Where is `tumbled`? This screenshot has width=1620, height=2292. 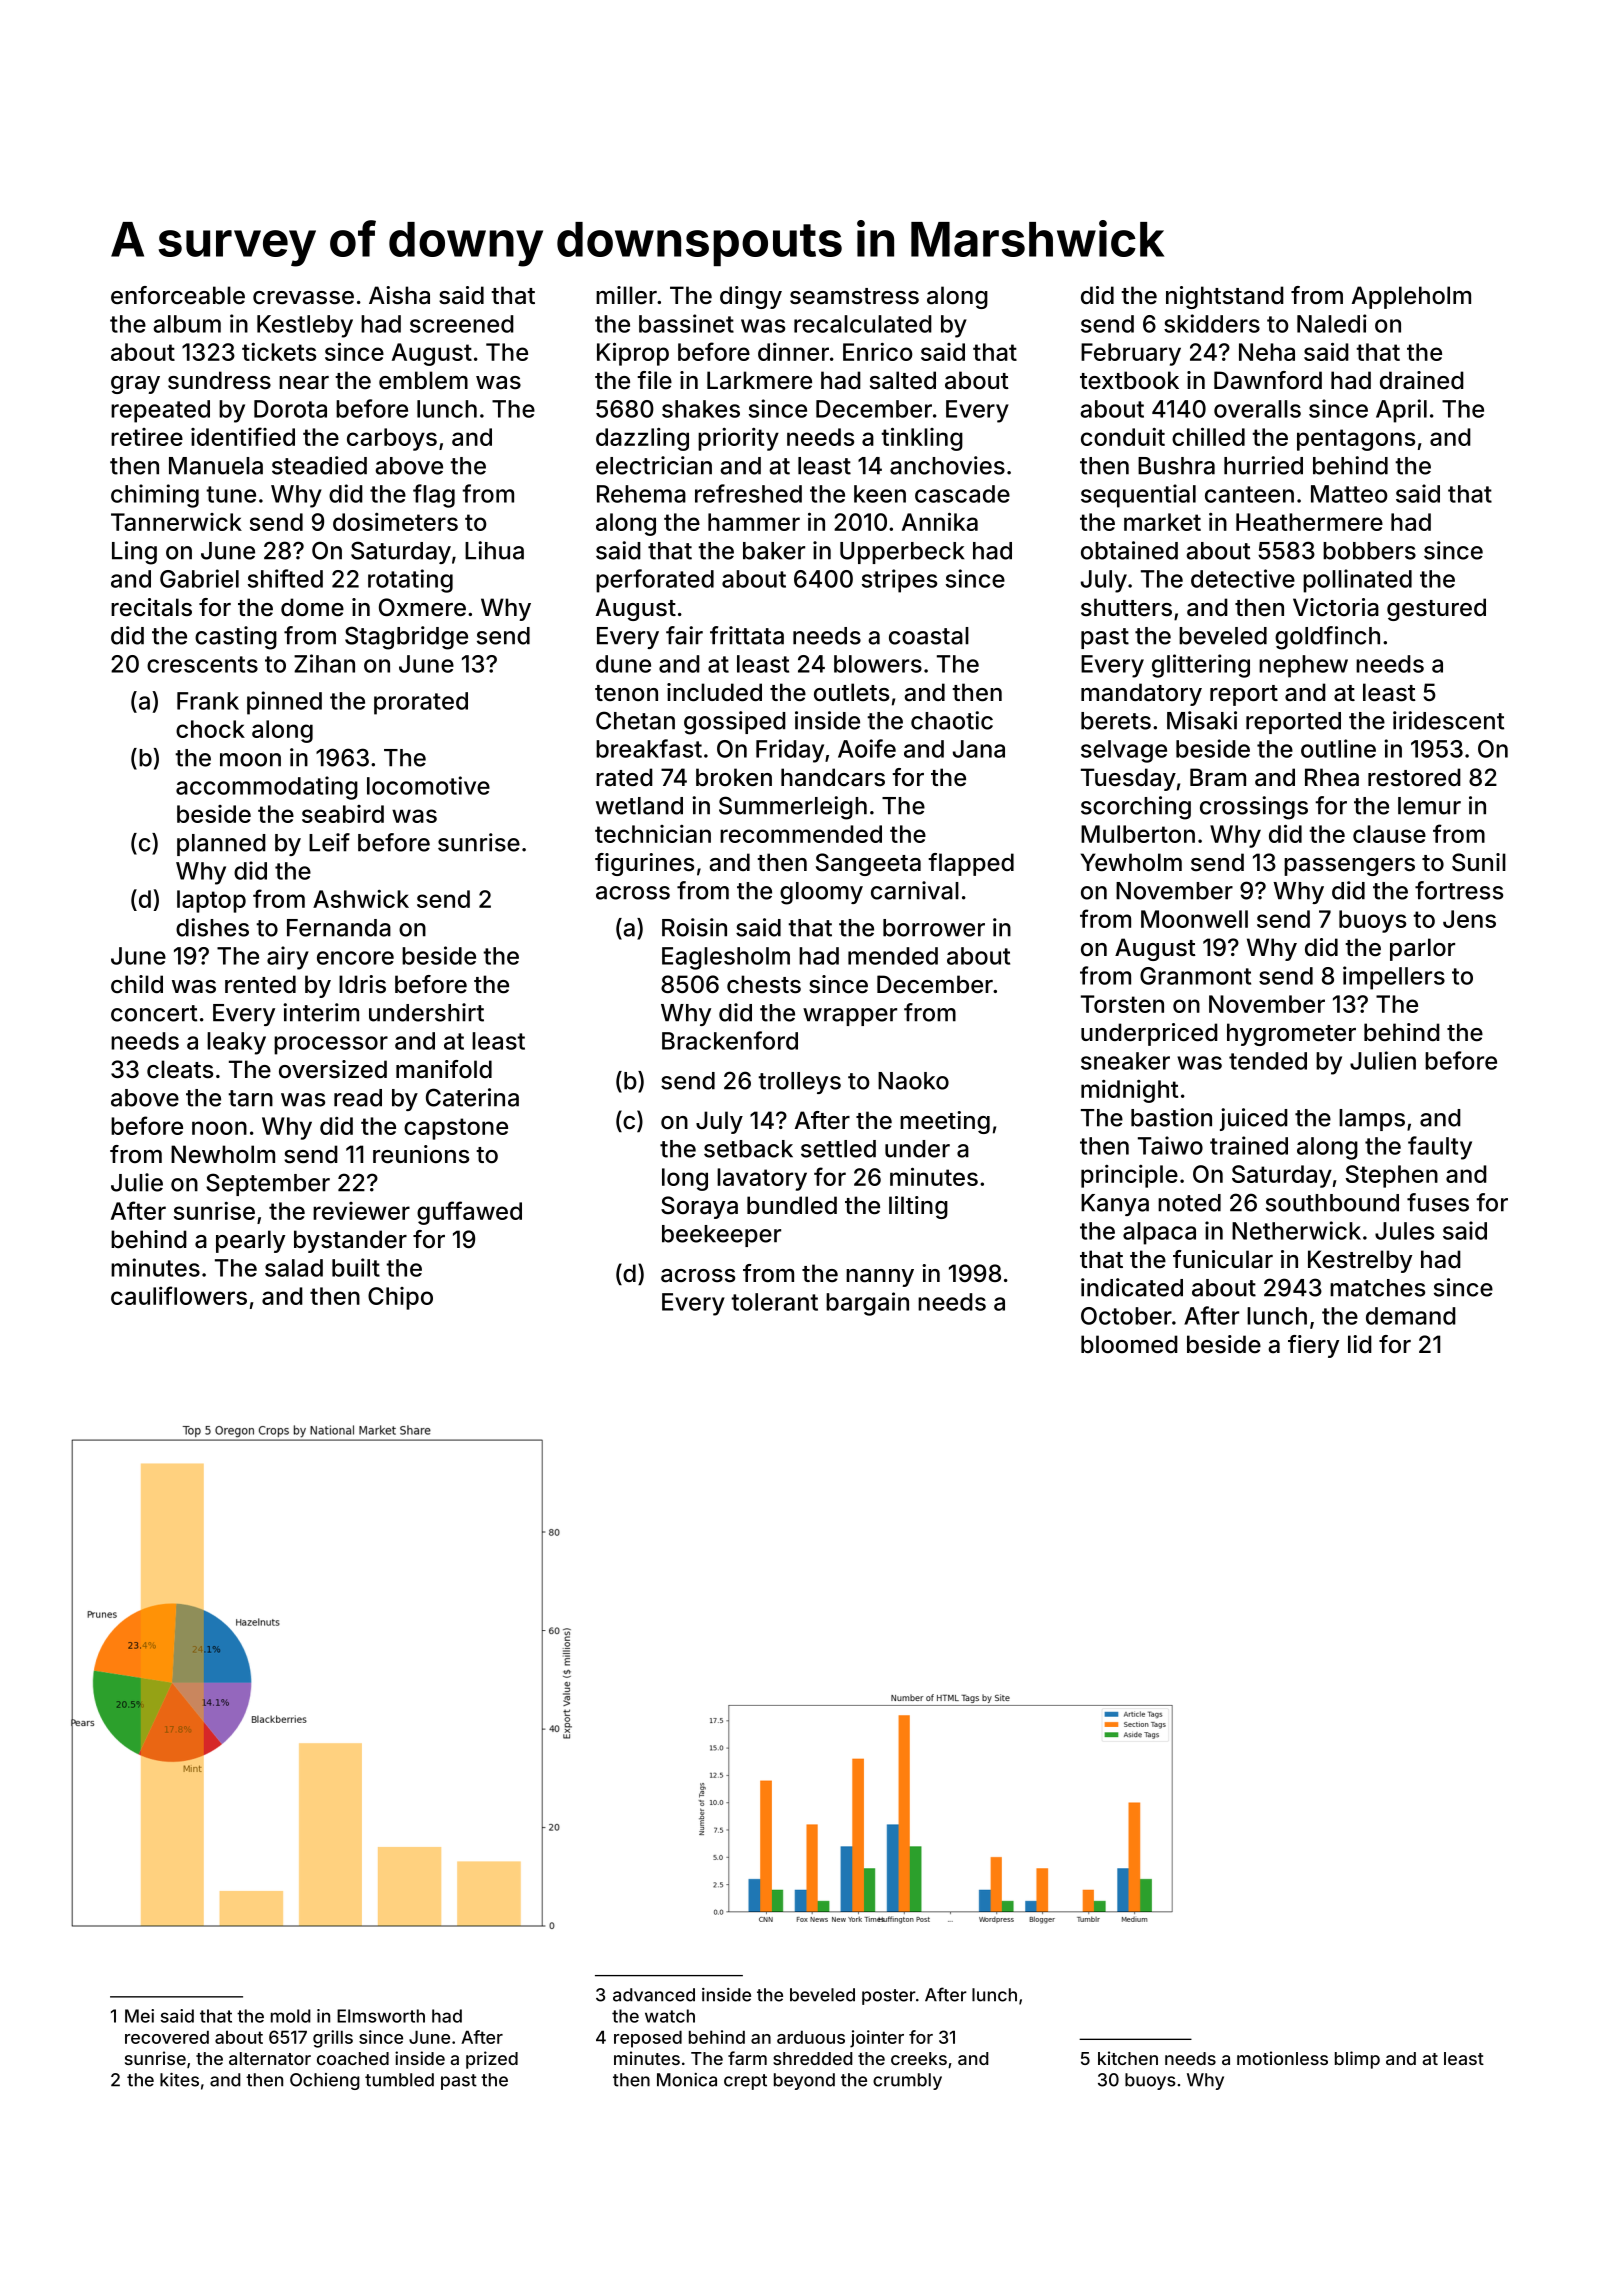 tumbled is located at coordinates (399, 2080).
